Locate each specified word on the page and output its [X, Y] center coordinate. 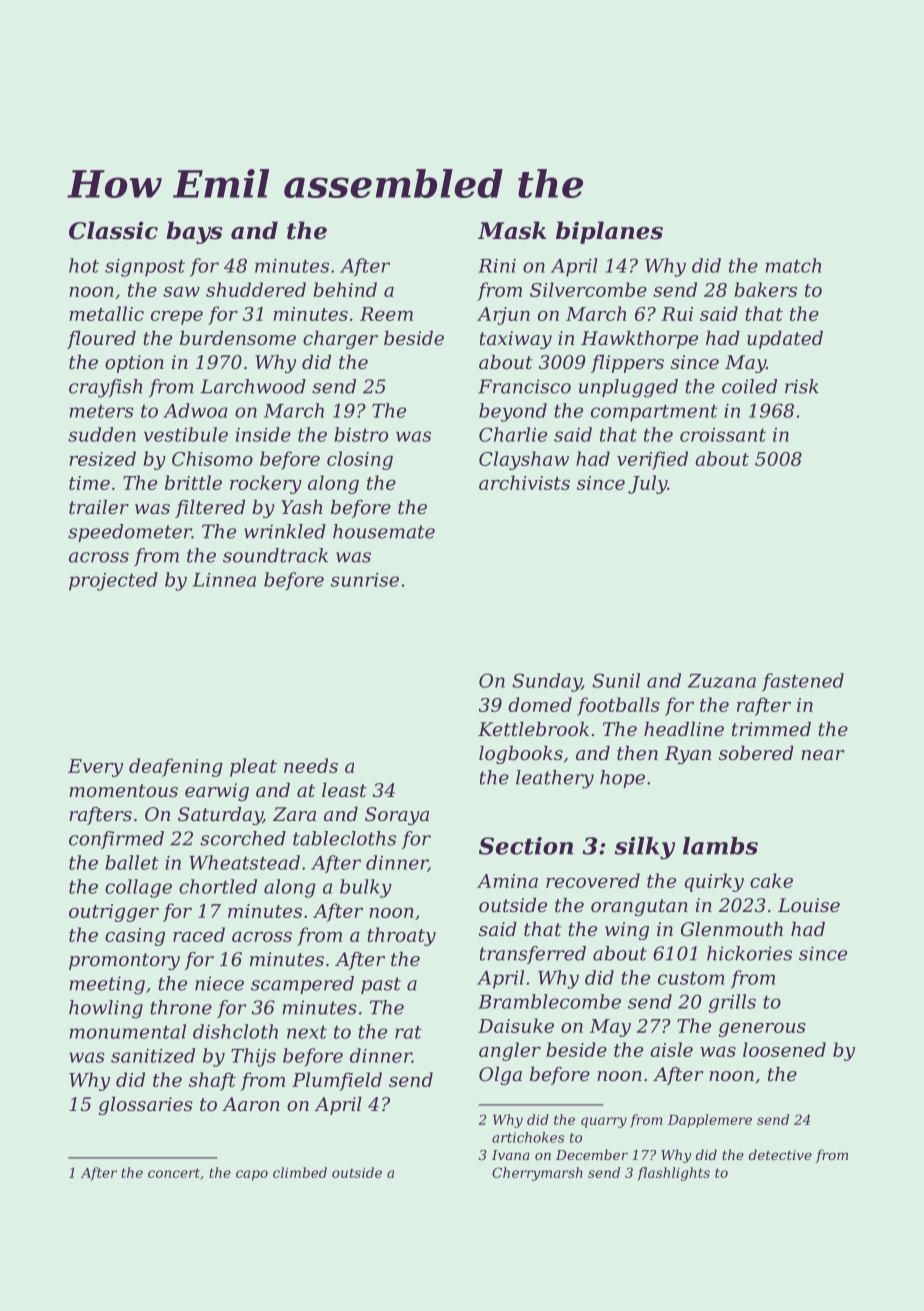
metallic [106, 313]
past [381, 985]
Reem [386, 314]
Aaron [251, 1104]
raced [199, 934]
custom [691, 978]
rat [408, 1032]
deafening [176, 767]
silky [645, 848]
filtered [210, 509]
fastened [803, 682]
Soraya [397, 816]
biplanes [609, 232]
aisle [671, 1049]
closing [360, 460]
